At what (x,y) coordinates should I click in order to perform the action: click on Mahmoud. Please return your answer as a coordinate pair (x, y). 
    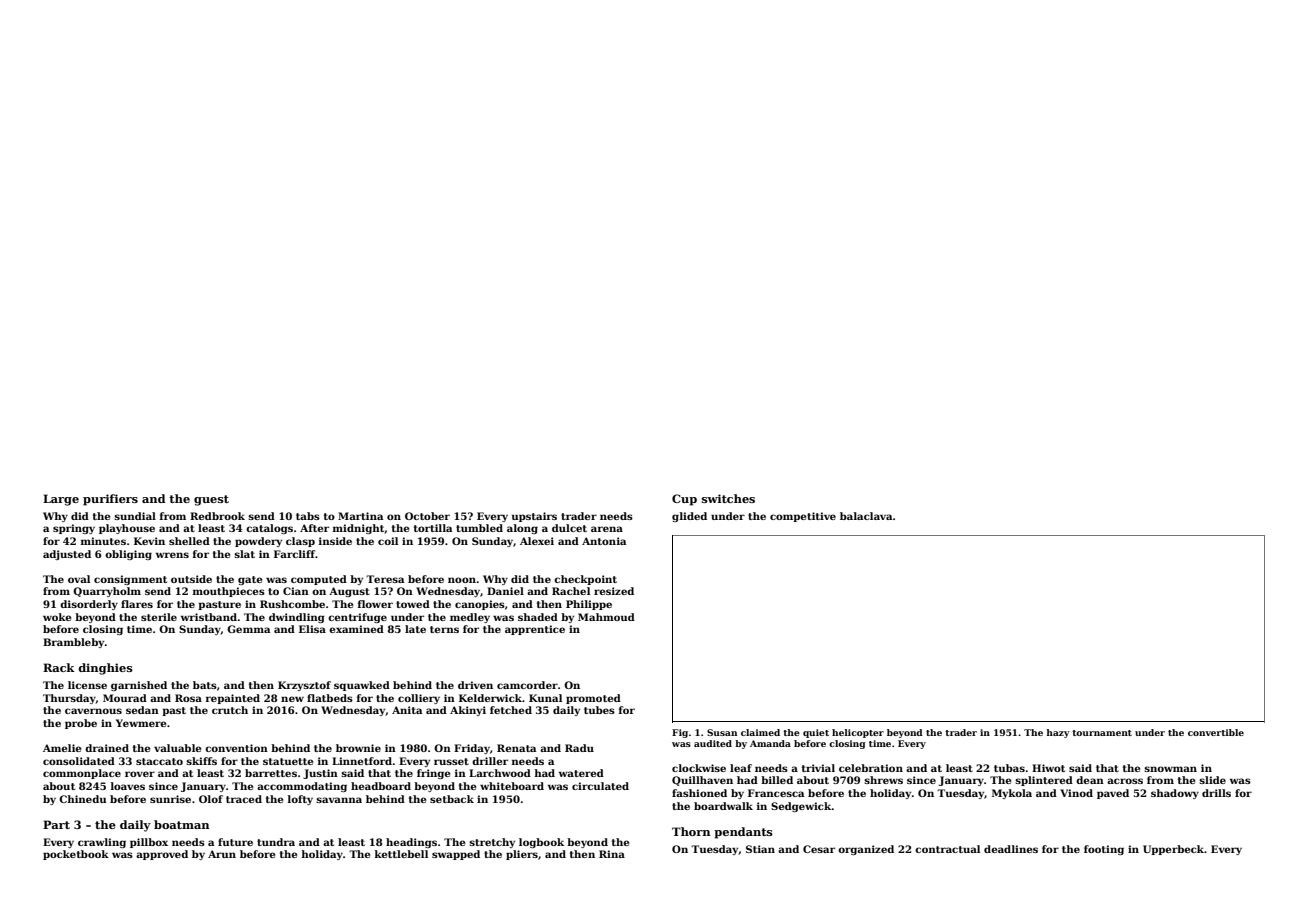
    Looking at the image, I should click on (606, 617).
